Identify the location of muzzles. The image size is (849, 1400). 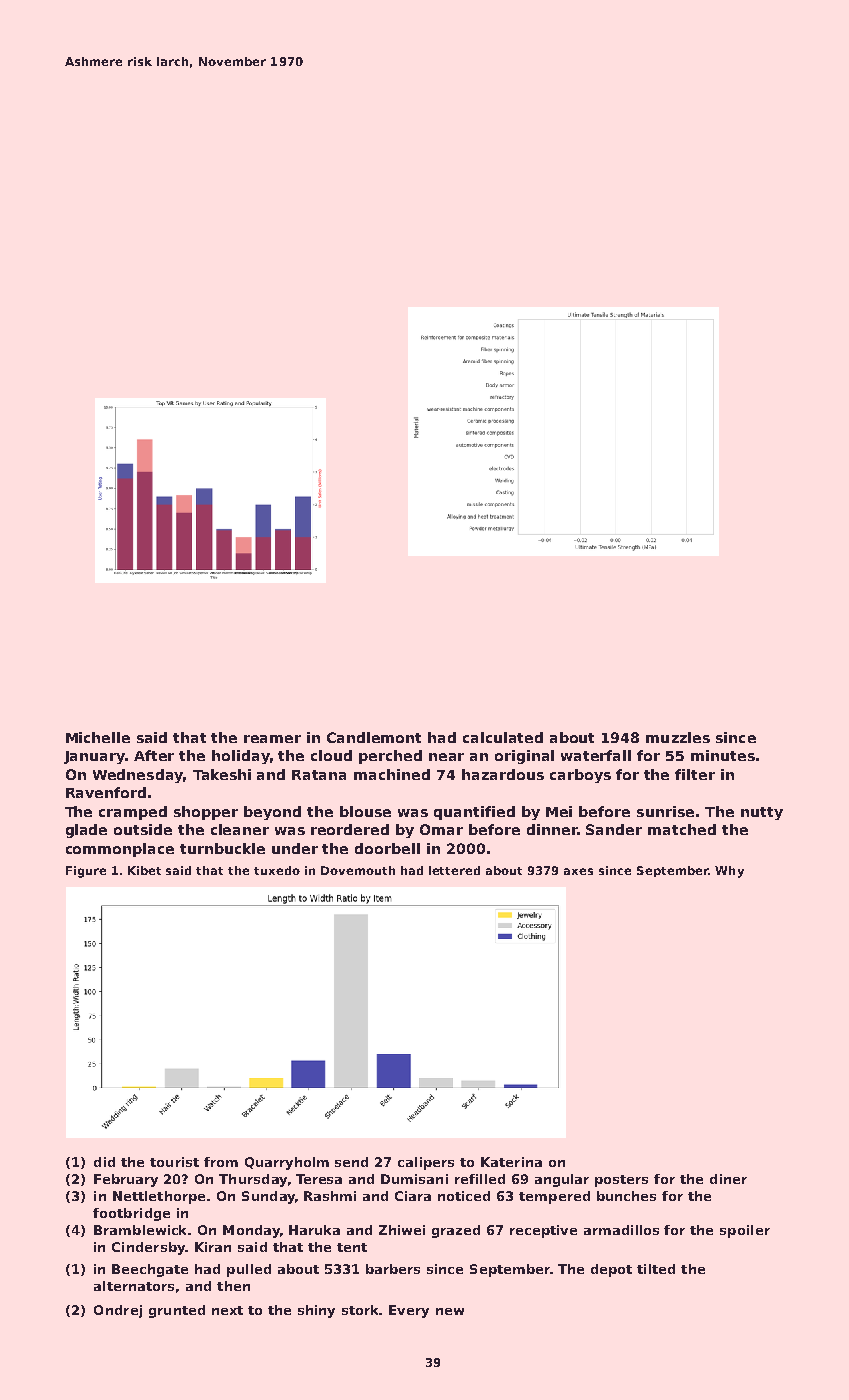
(678, 737).
